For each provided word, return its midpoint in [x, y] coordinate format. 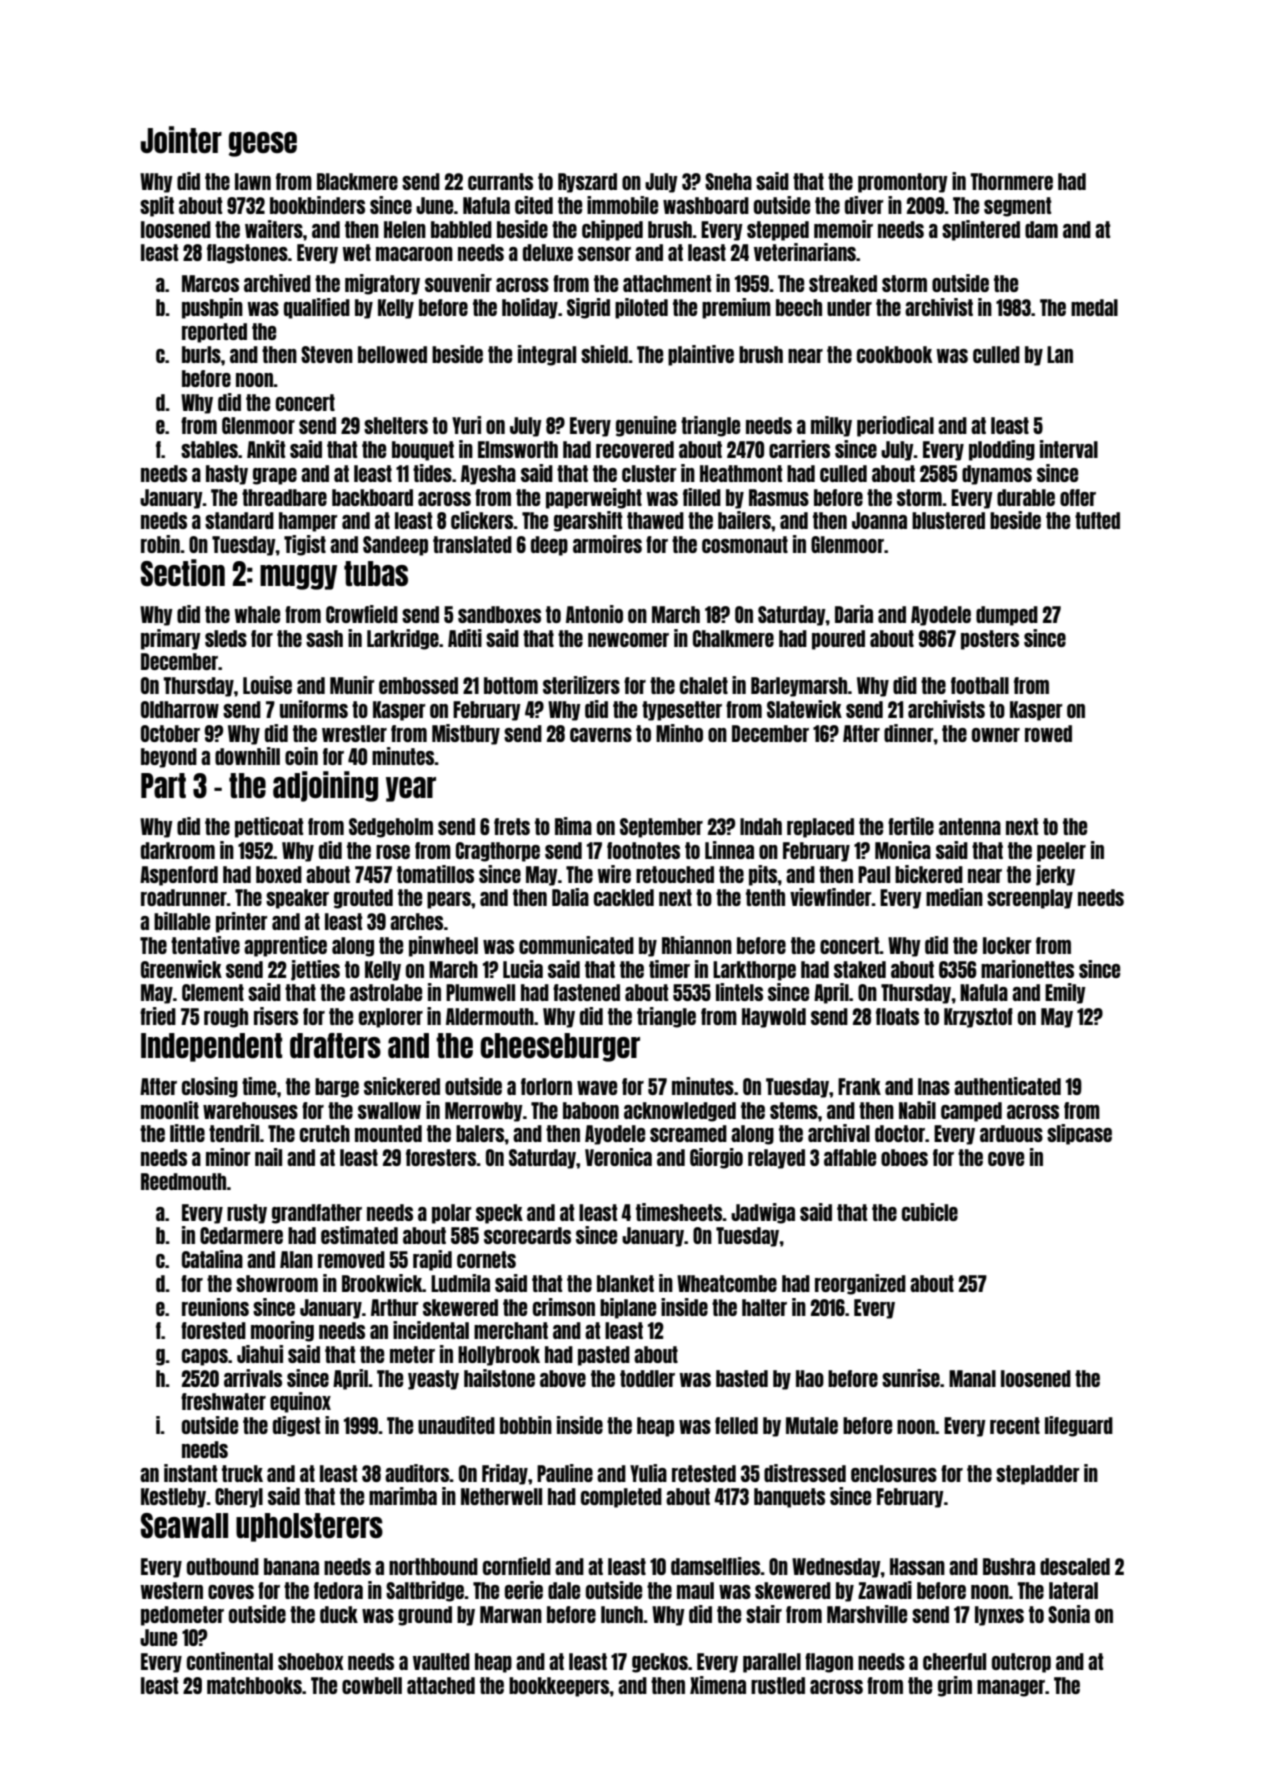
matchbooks [254, 1685]
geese [263, 144]
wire [614, 874]
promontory [903, 183]
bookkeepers [559, 1687]
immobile [622, 205]
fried [158, 1016]
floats [897, 1016]
